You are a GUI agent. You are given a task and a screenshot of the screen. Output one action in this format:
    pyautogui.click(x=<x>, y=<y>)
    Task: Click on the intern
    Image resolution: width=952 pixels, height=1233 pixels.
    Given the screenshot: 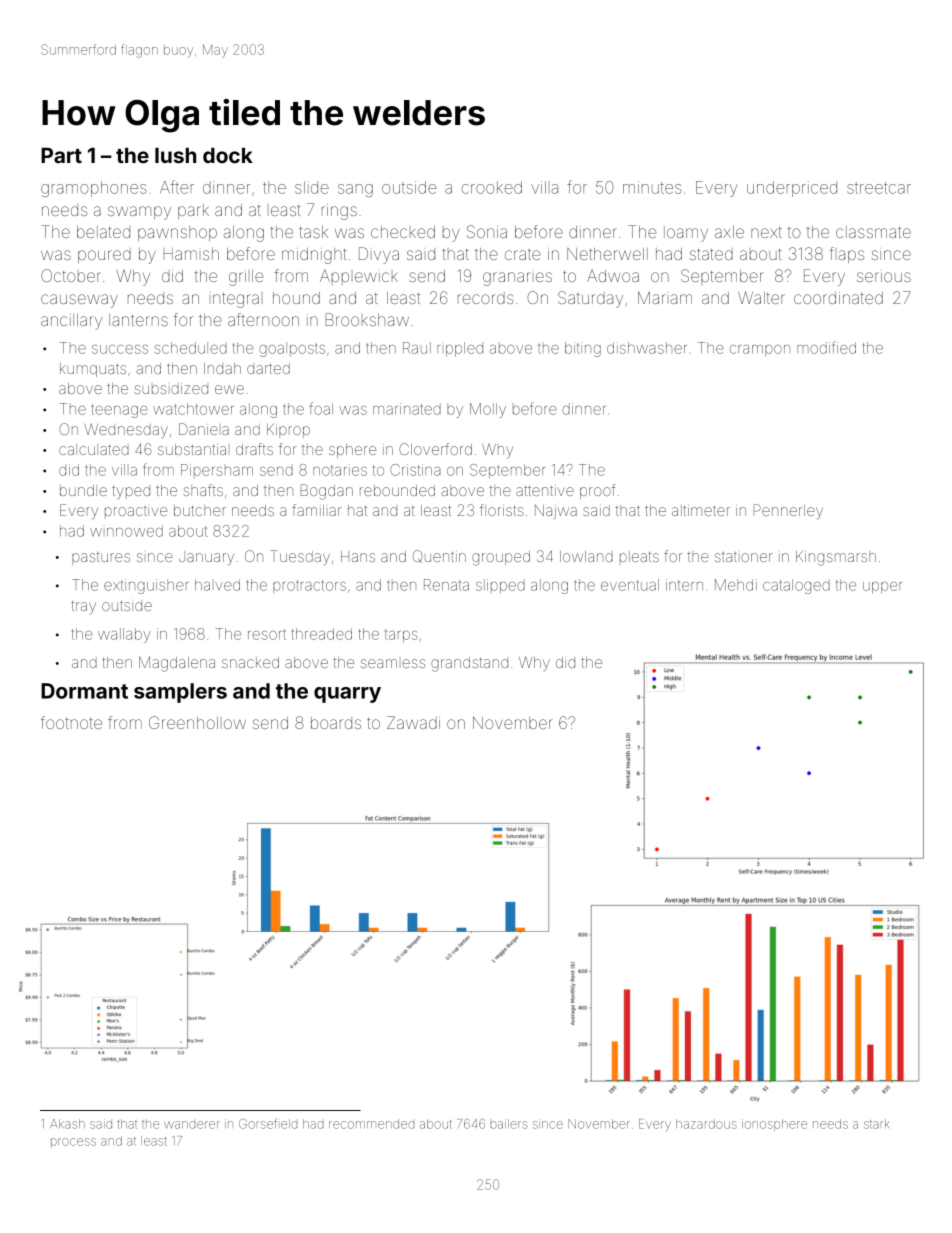 What is the action you would take?
    pyautogui.click(x=684, y=585)
